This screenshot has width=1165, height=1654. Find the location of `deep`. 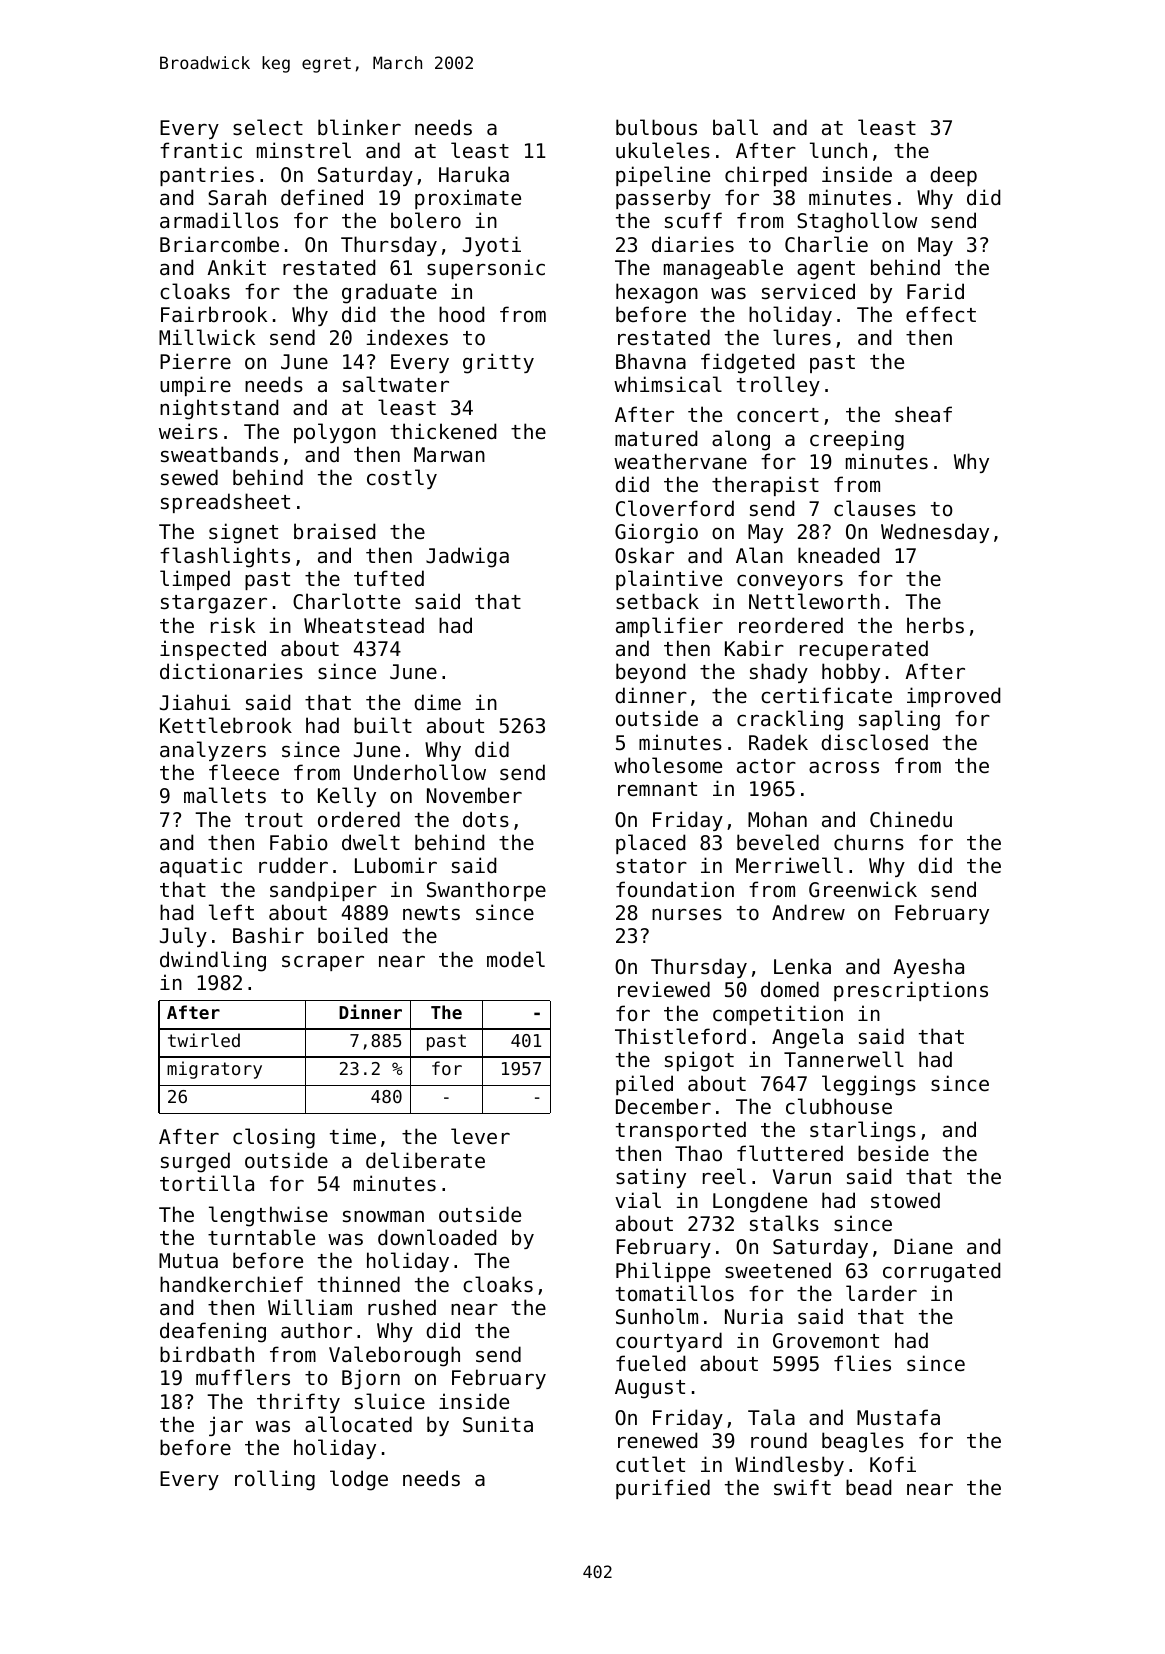

deep is located at coordinates (953, 176).
